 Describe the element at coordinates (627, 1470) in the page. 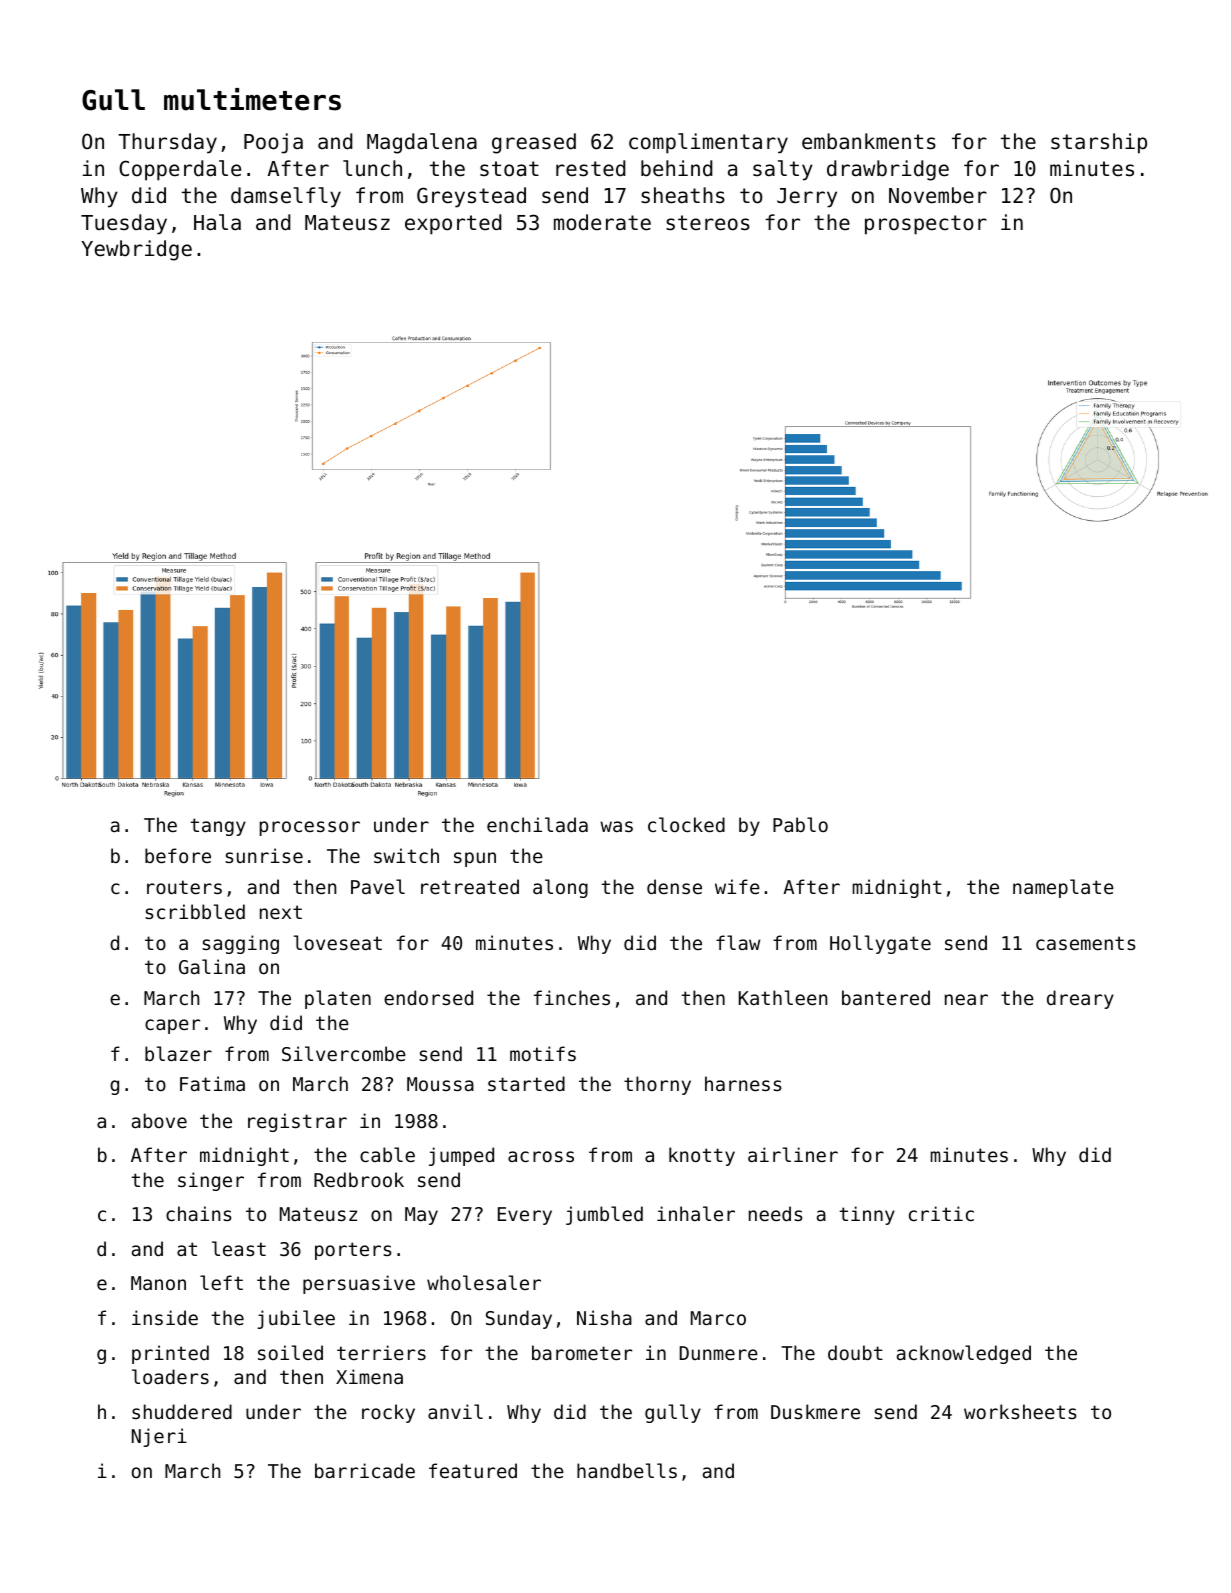

I see `handbells` at that location.
